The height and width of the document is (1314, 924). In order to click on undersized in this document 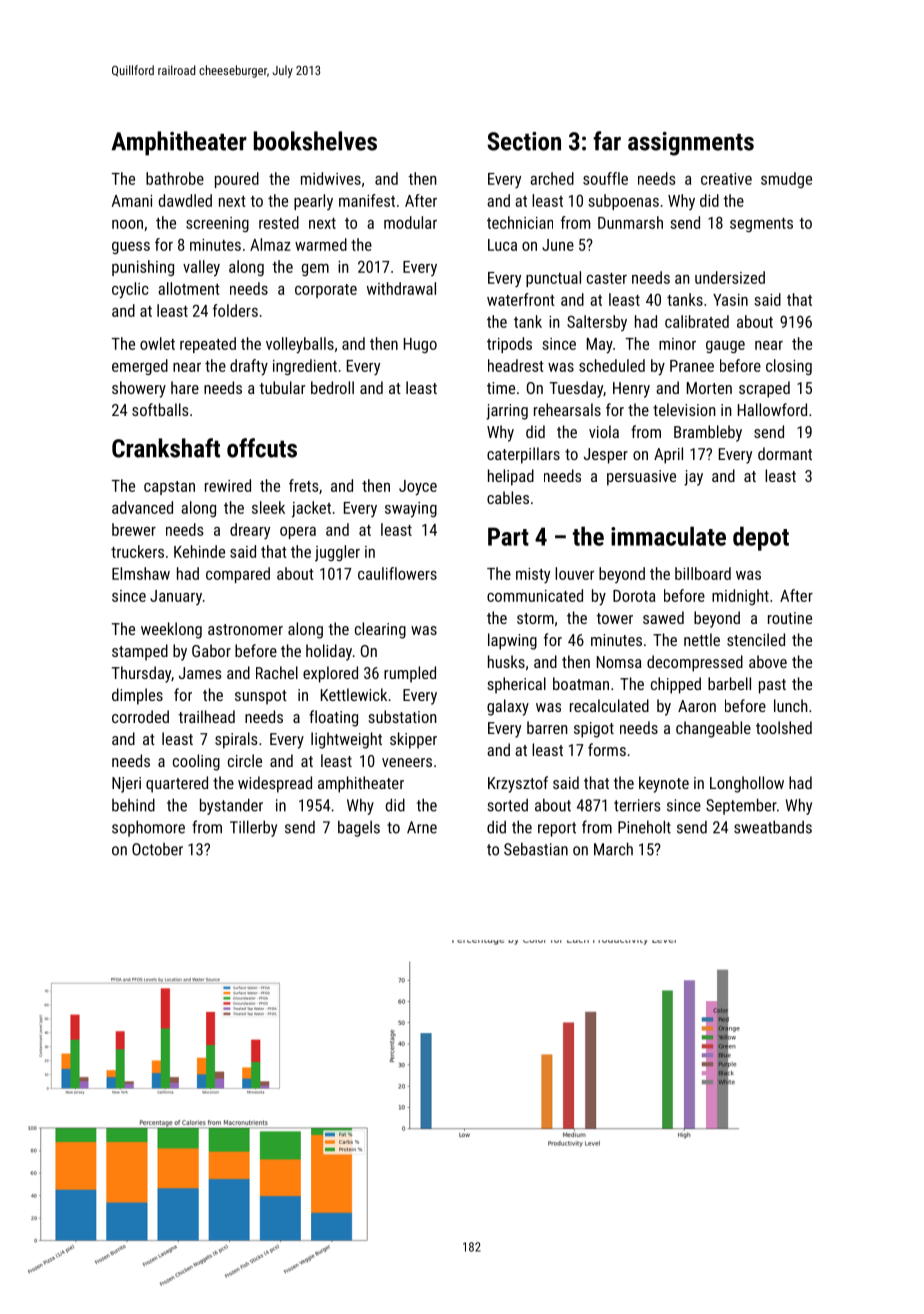, I will do `click(730, 277)`.
